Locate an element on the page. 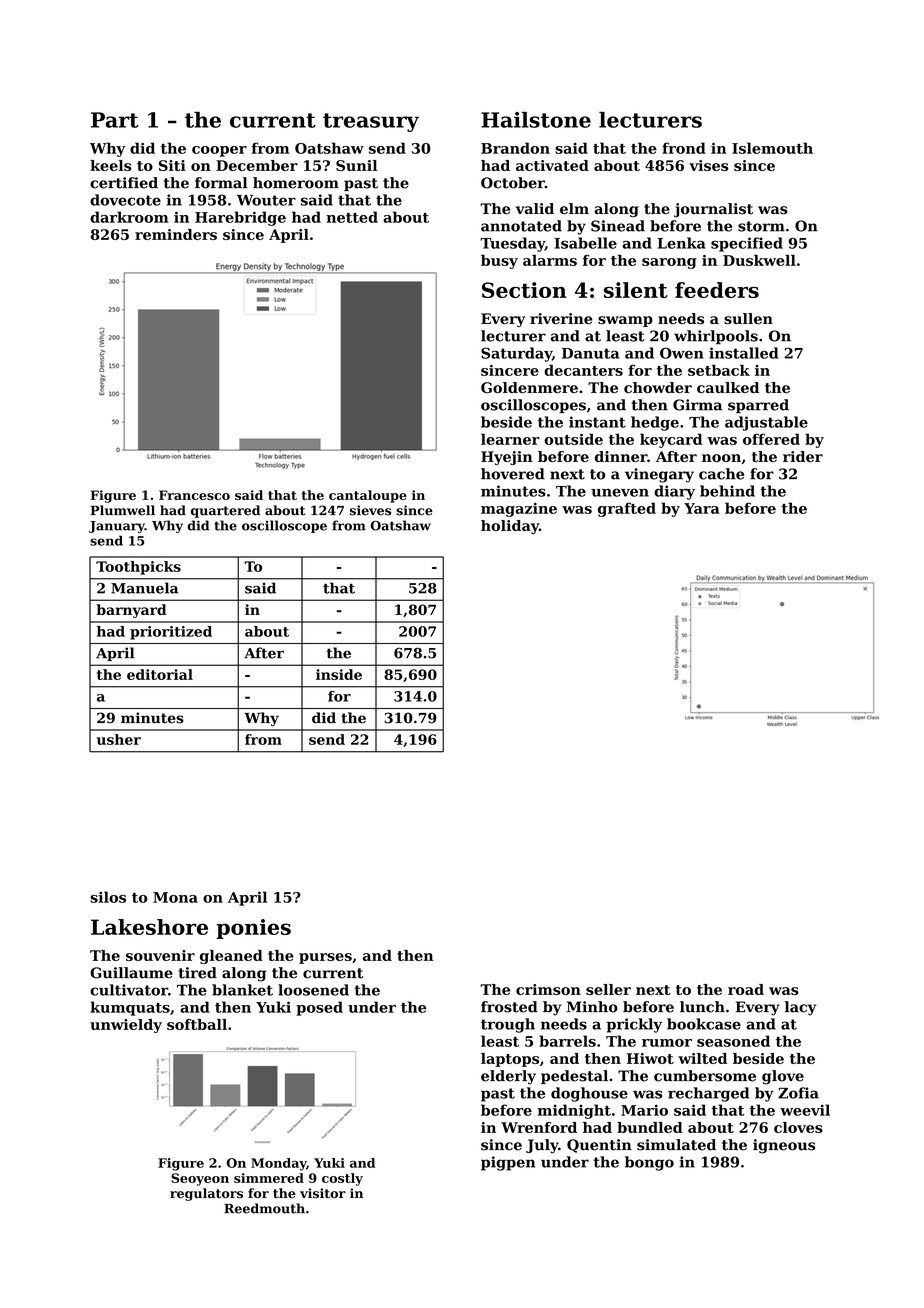 Image resolution: width=924 pixels, height=1308 pixels. Goldenmere is located at coordinates (529, 387).
